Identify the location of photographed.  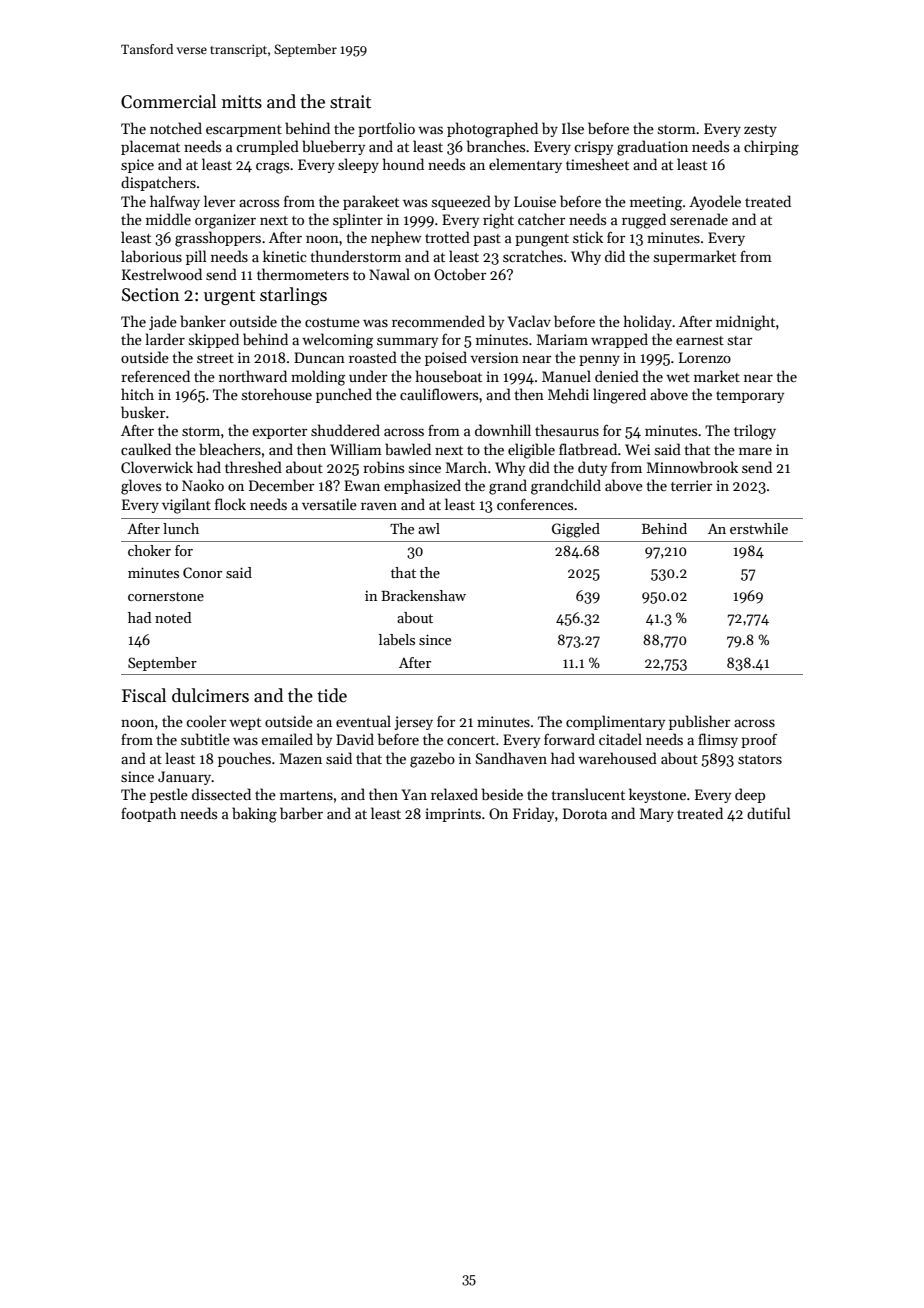
(492, 130).
